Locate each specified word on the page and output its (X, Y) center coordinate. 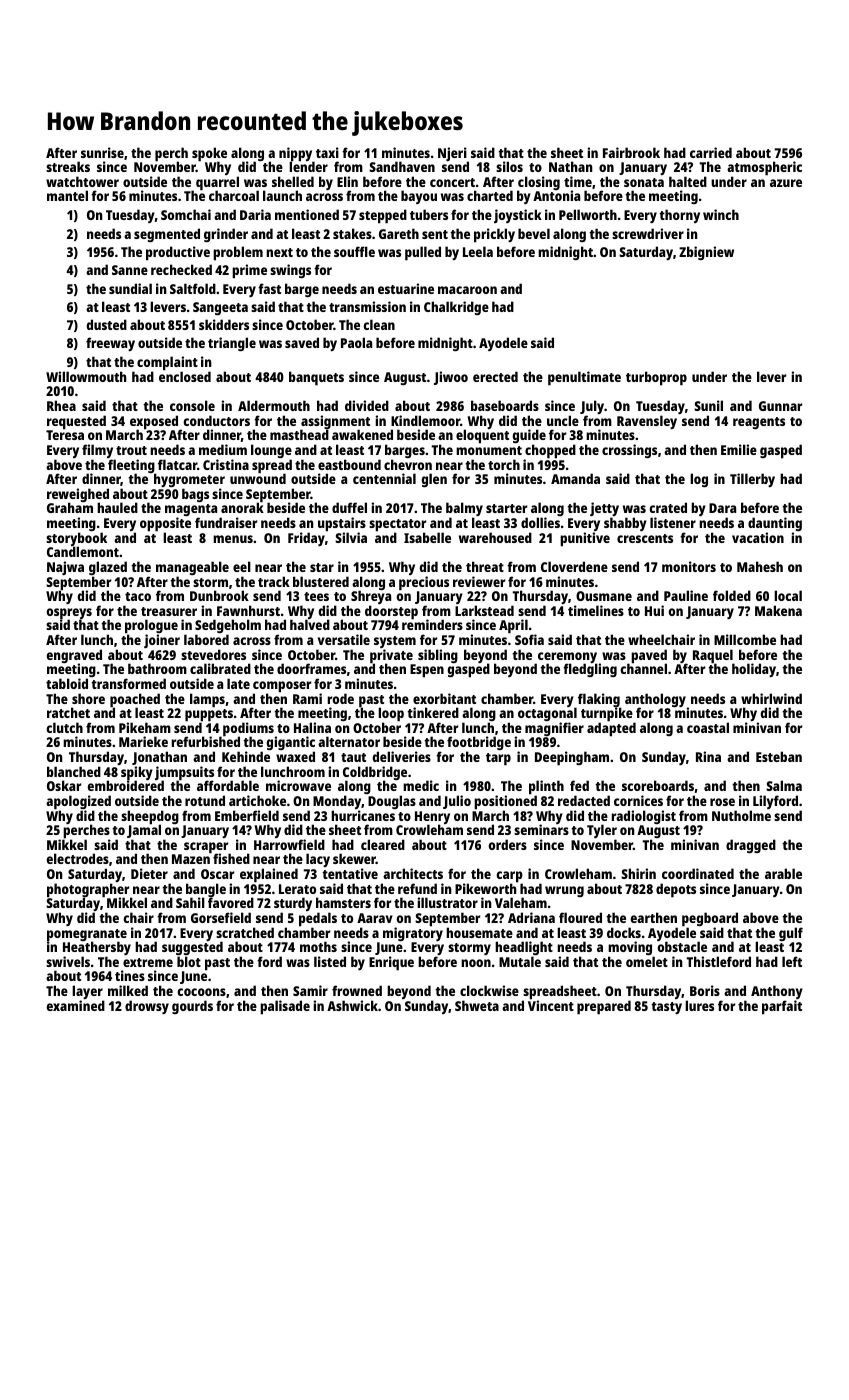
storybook (76, 539)
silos (509, 166)
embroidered (126, 786)
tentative (350, 874)
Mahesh (760, 566)
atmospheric (764, 168)
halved (310, 625)
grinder (226, 235)
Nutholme (741, 815)
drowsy (147, 1007)
